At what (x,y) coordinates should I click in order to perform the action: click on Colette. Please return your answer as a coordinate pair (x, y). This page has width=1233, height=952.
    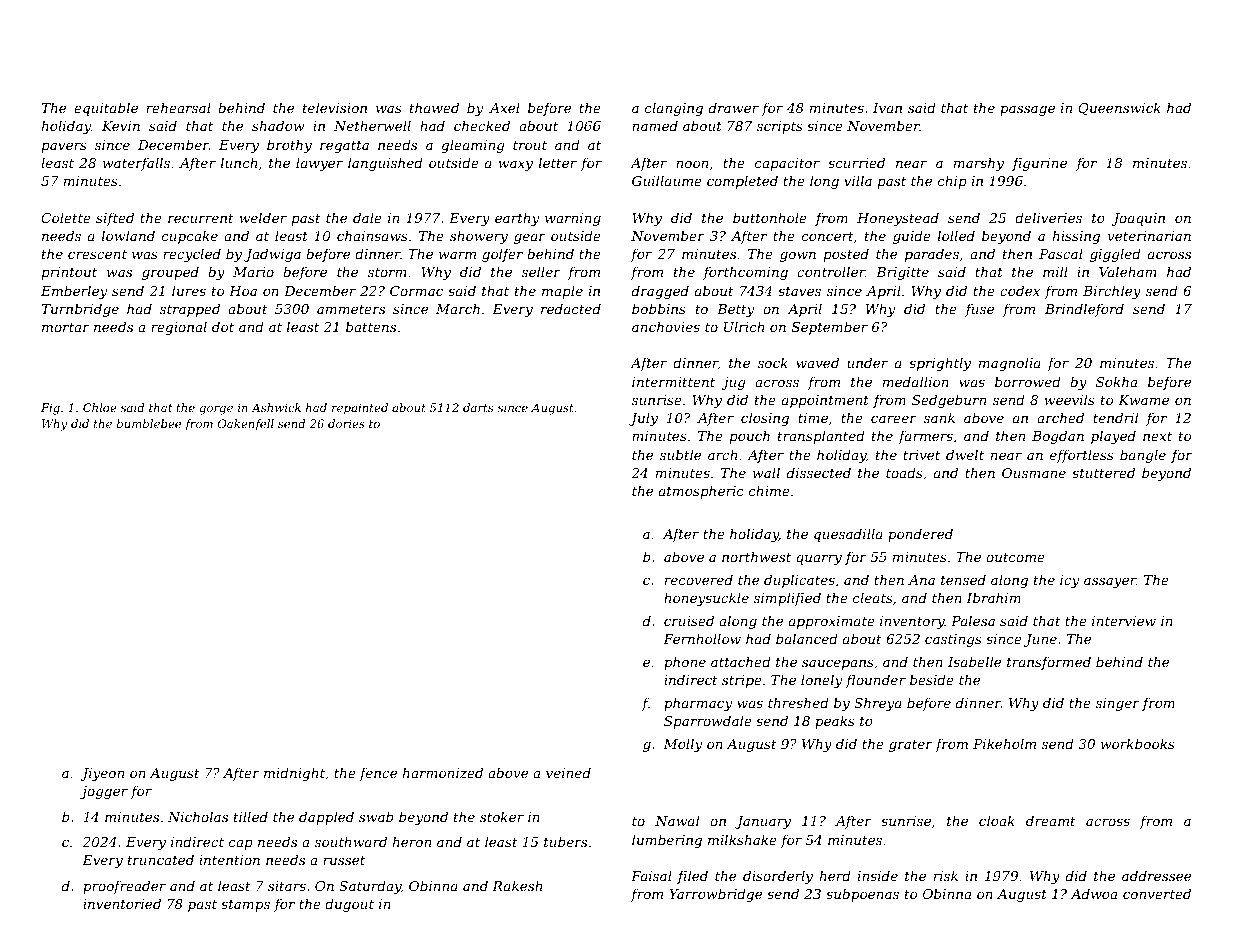
    Looking at the image, I should click on (66, 217).
